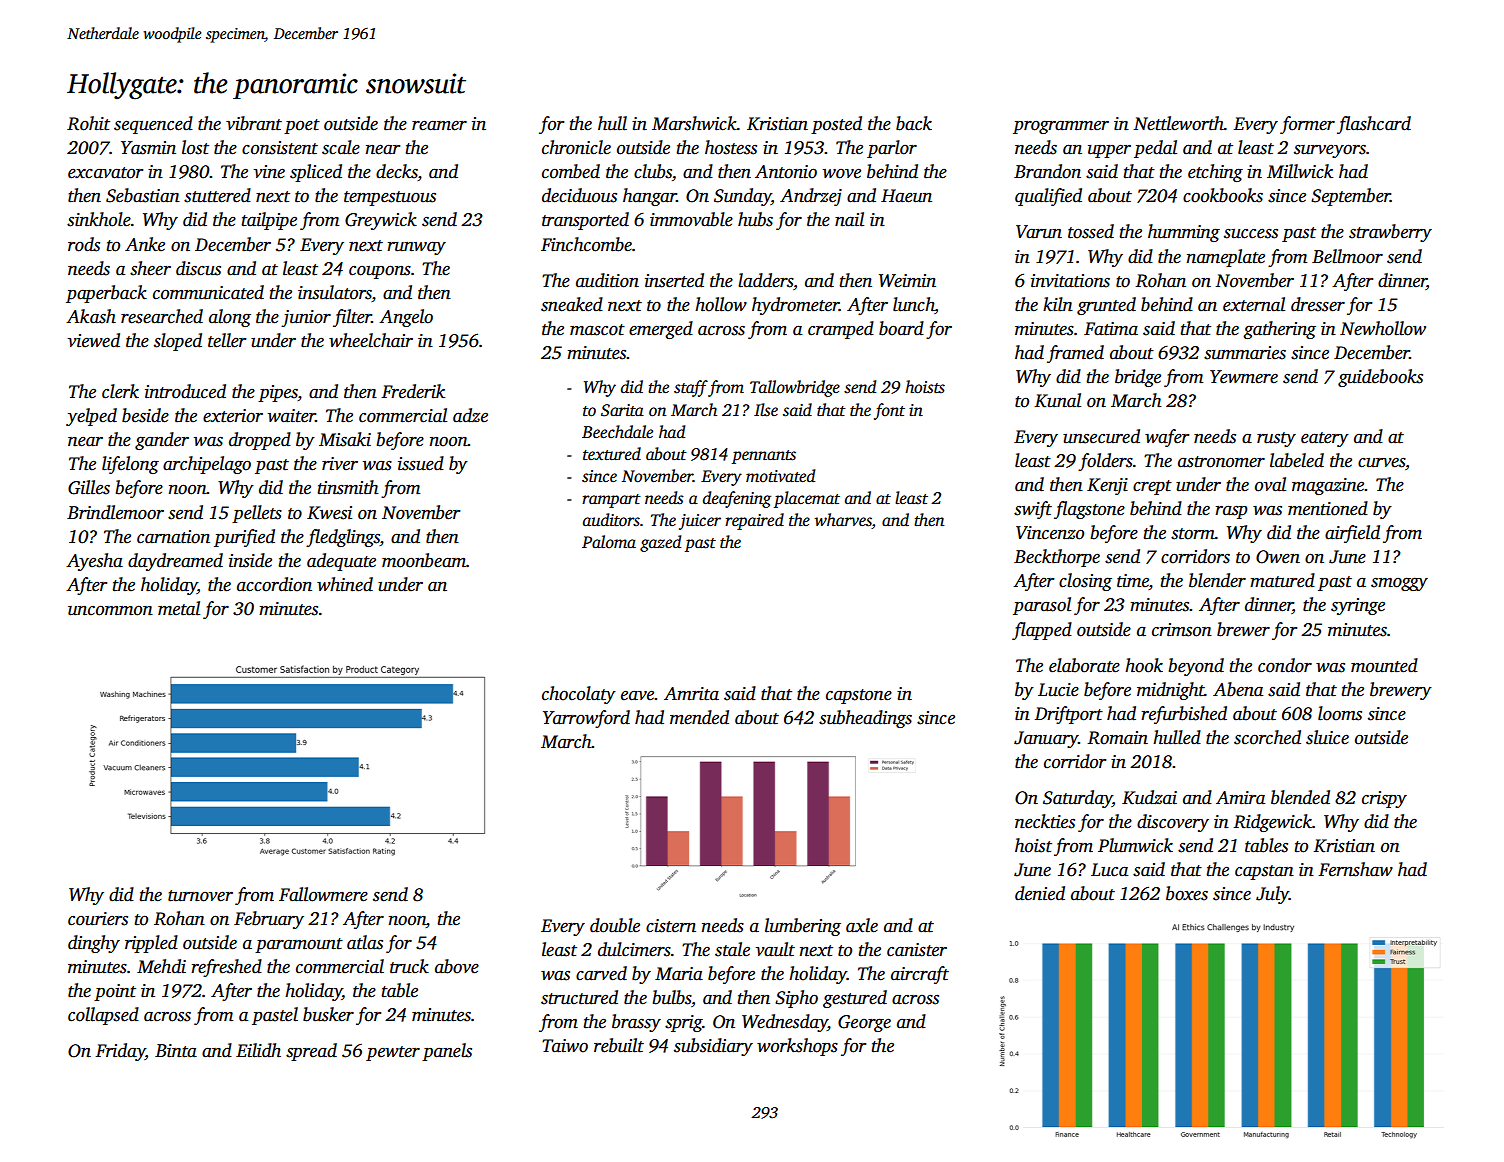 Image resolution: width=1504 pixels, height=1162 pixels. I want to click on Yarrowford, so click(586, 719).
